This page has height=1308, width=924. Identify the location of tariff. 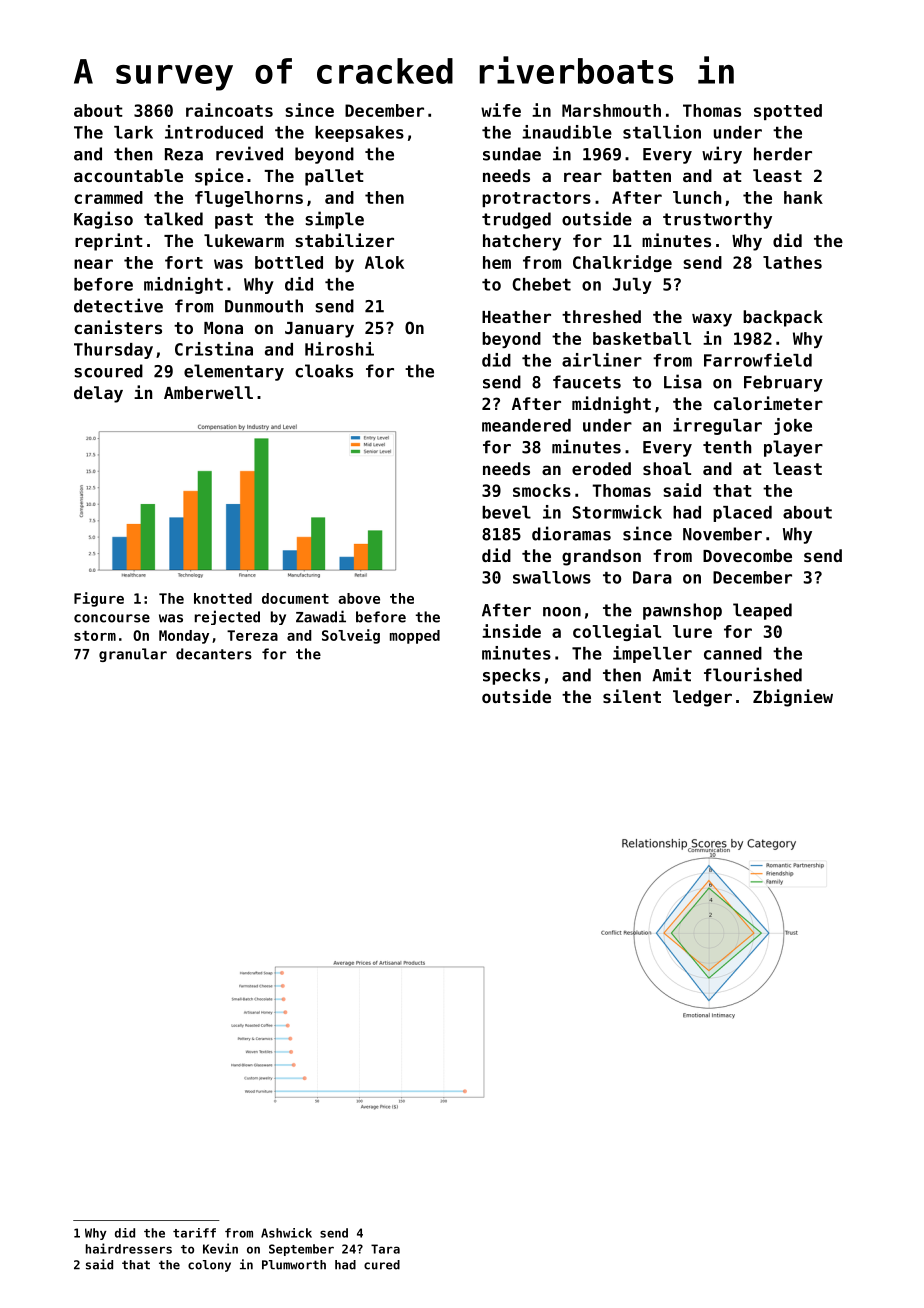
(194, 1233).
